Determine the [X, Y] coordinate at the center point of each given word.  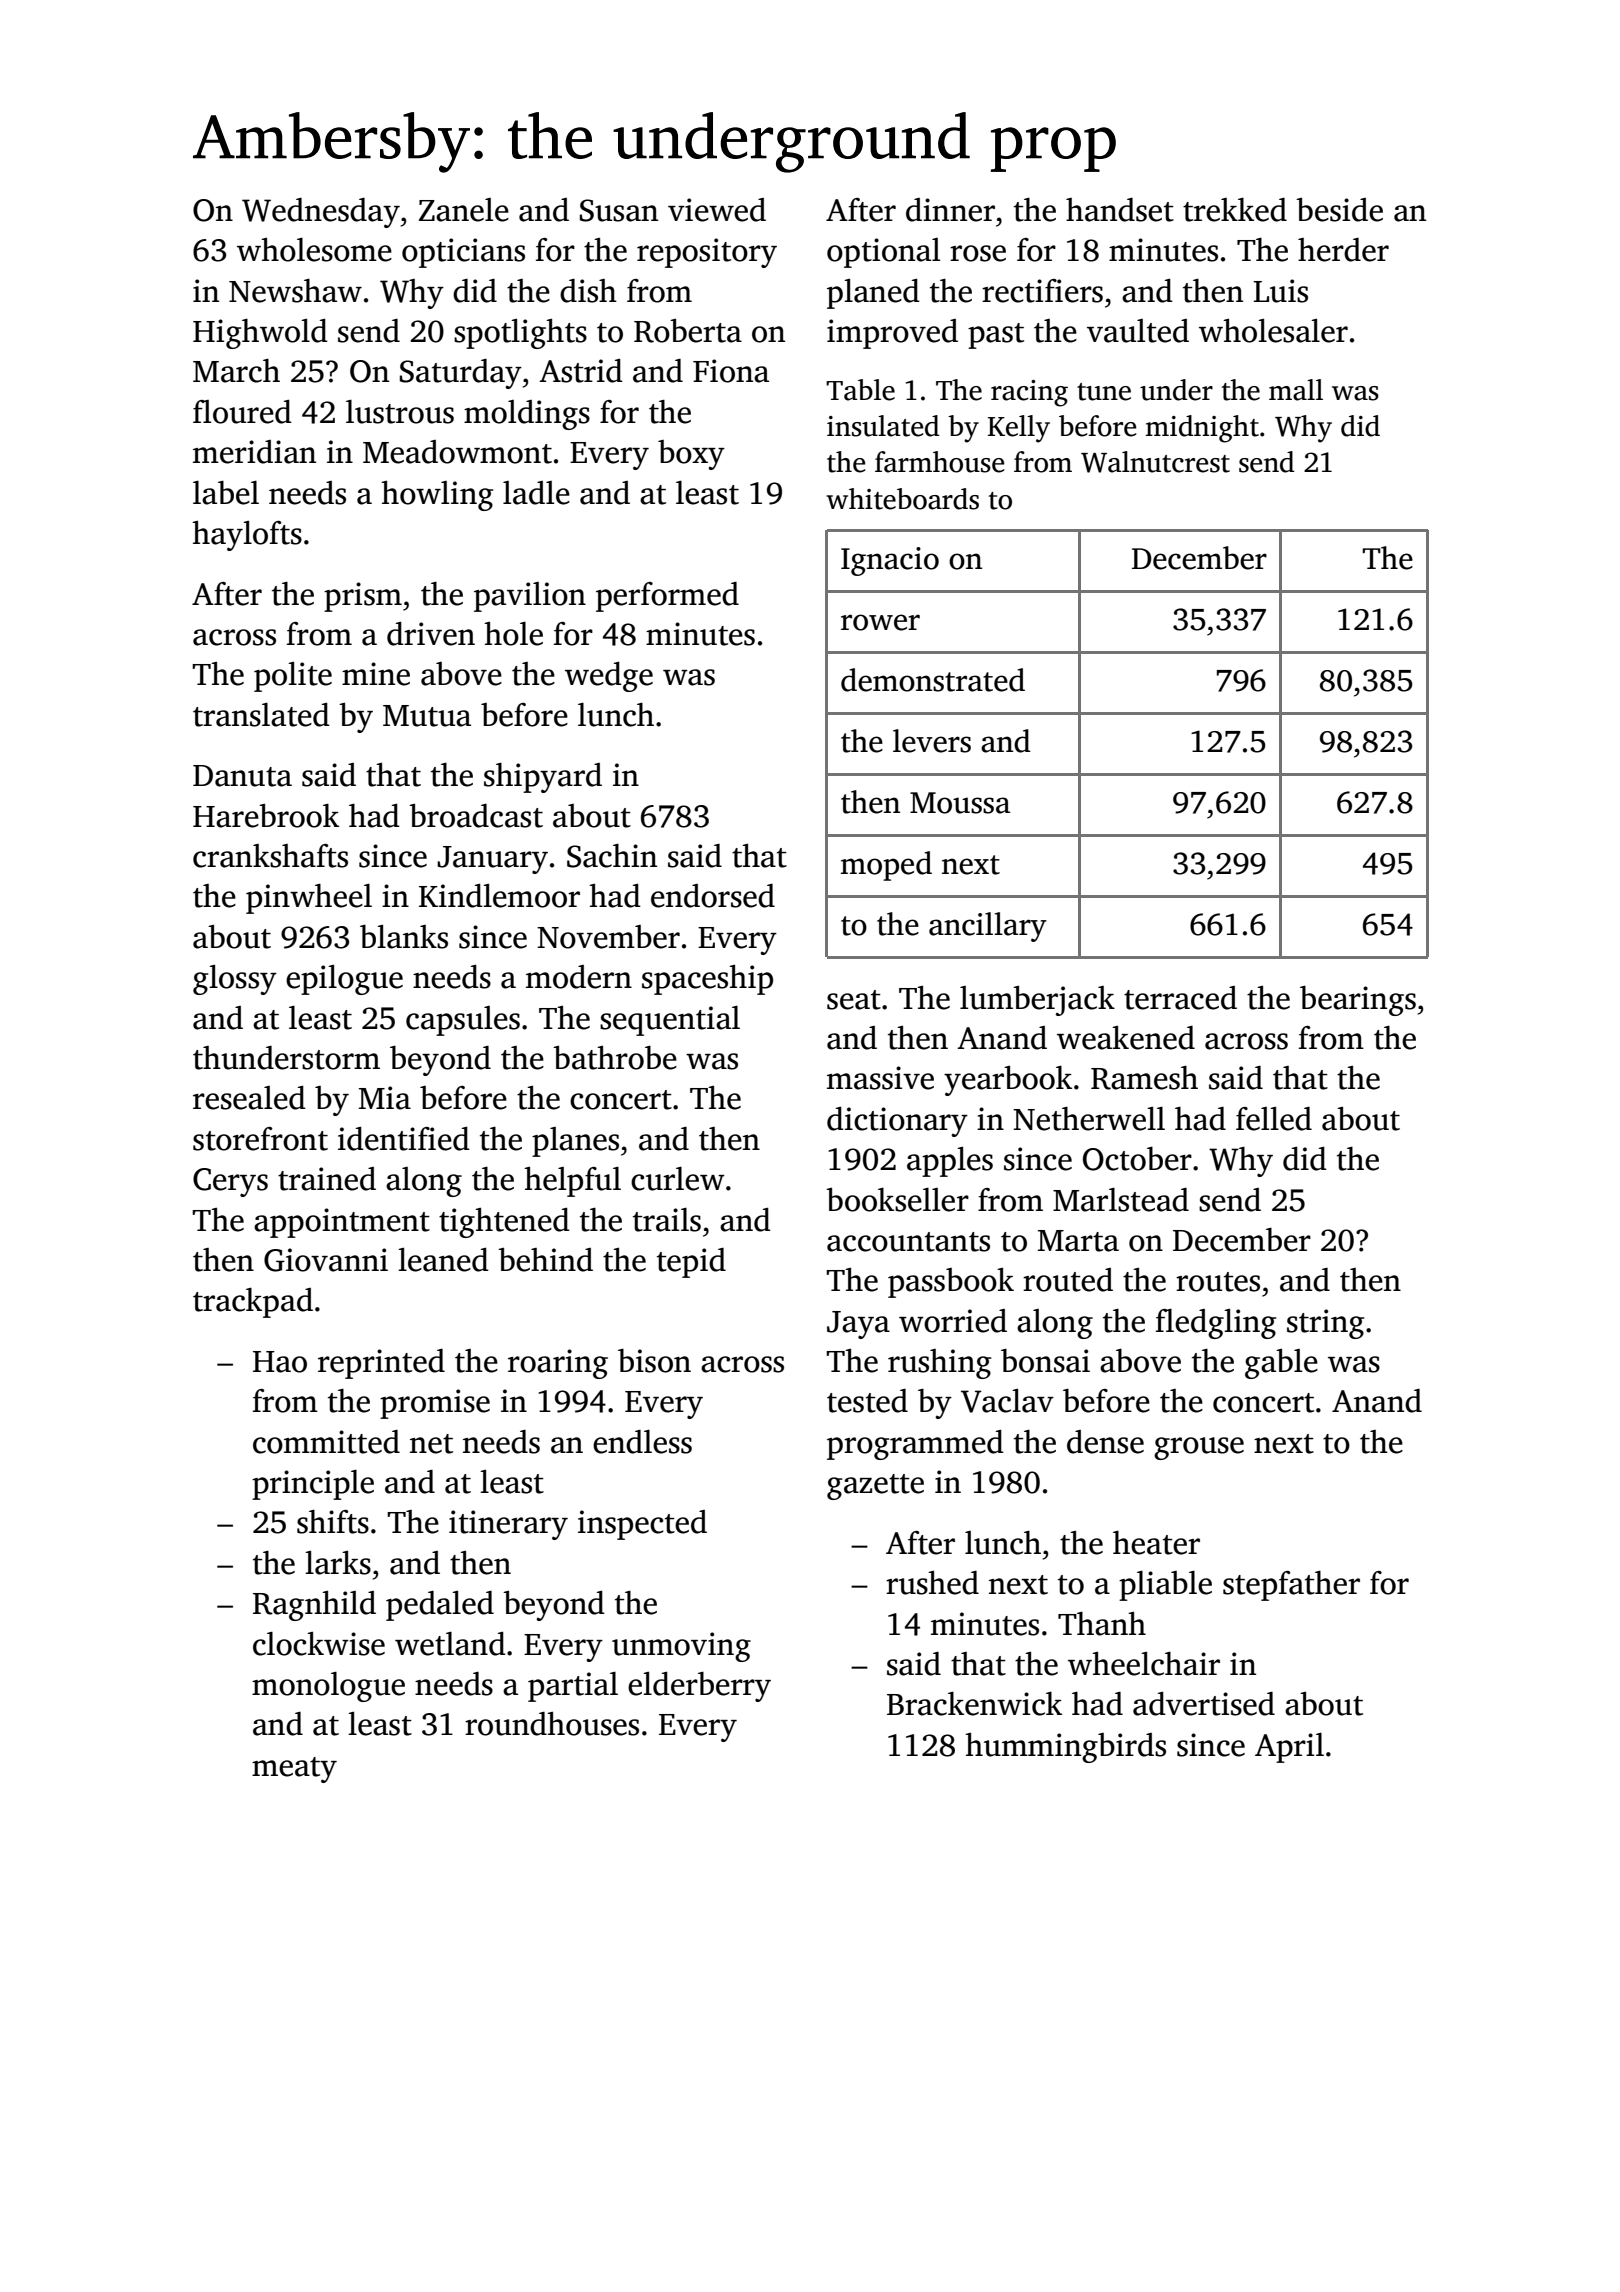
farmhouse [940, 462]
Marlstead [1121, 1200]
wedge [609, 677]
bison [654, 1361]
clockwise [319, 1644]
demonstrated [933, 680]
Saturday [461, 374]
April [1289, 1748]
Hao [280, 1362]
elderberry [699, 1687]
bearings [1358, 1001]
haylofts [247, 536]
